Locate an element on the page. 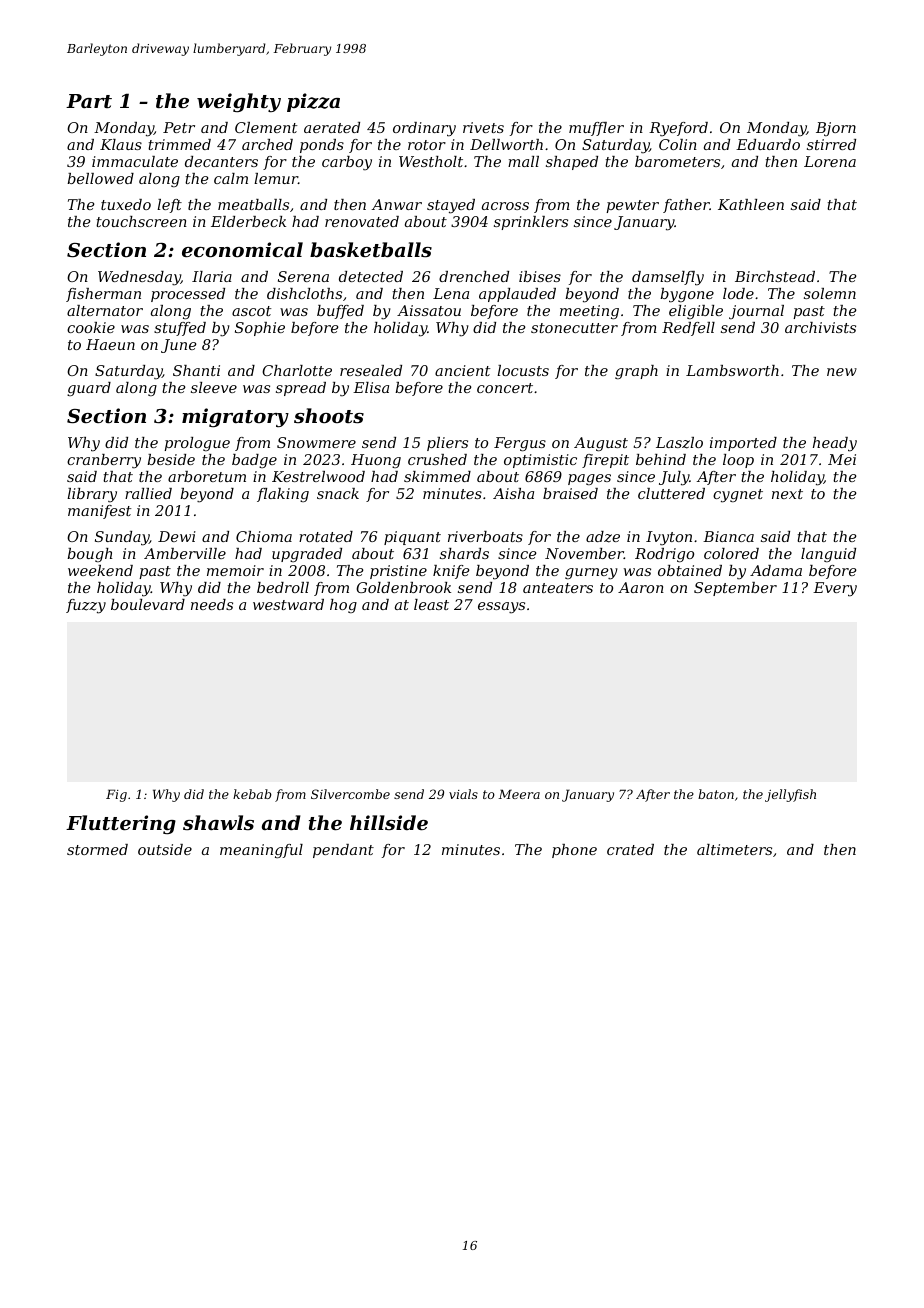 The width and height of the document is (924, 1308). riverboats is located at coordinates (485, 536).
